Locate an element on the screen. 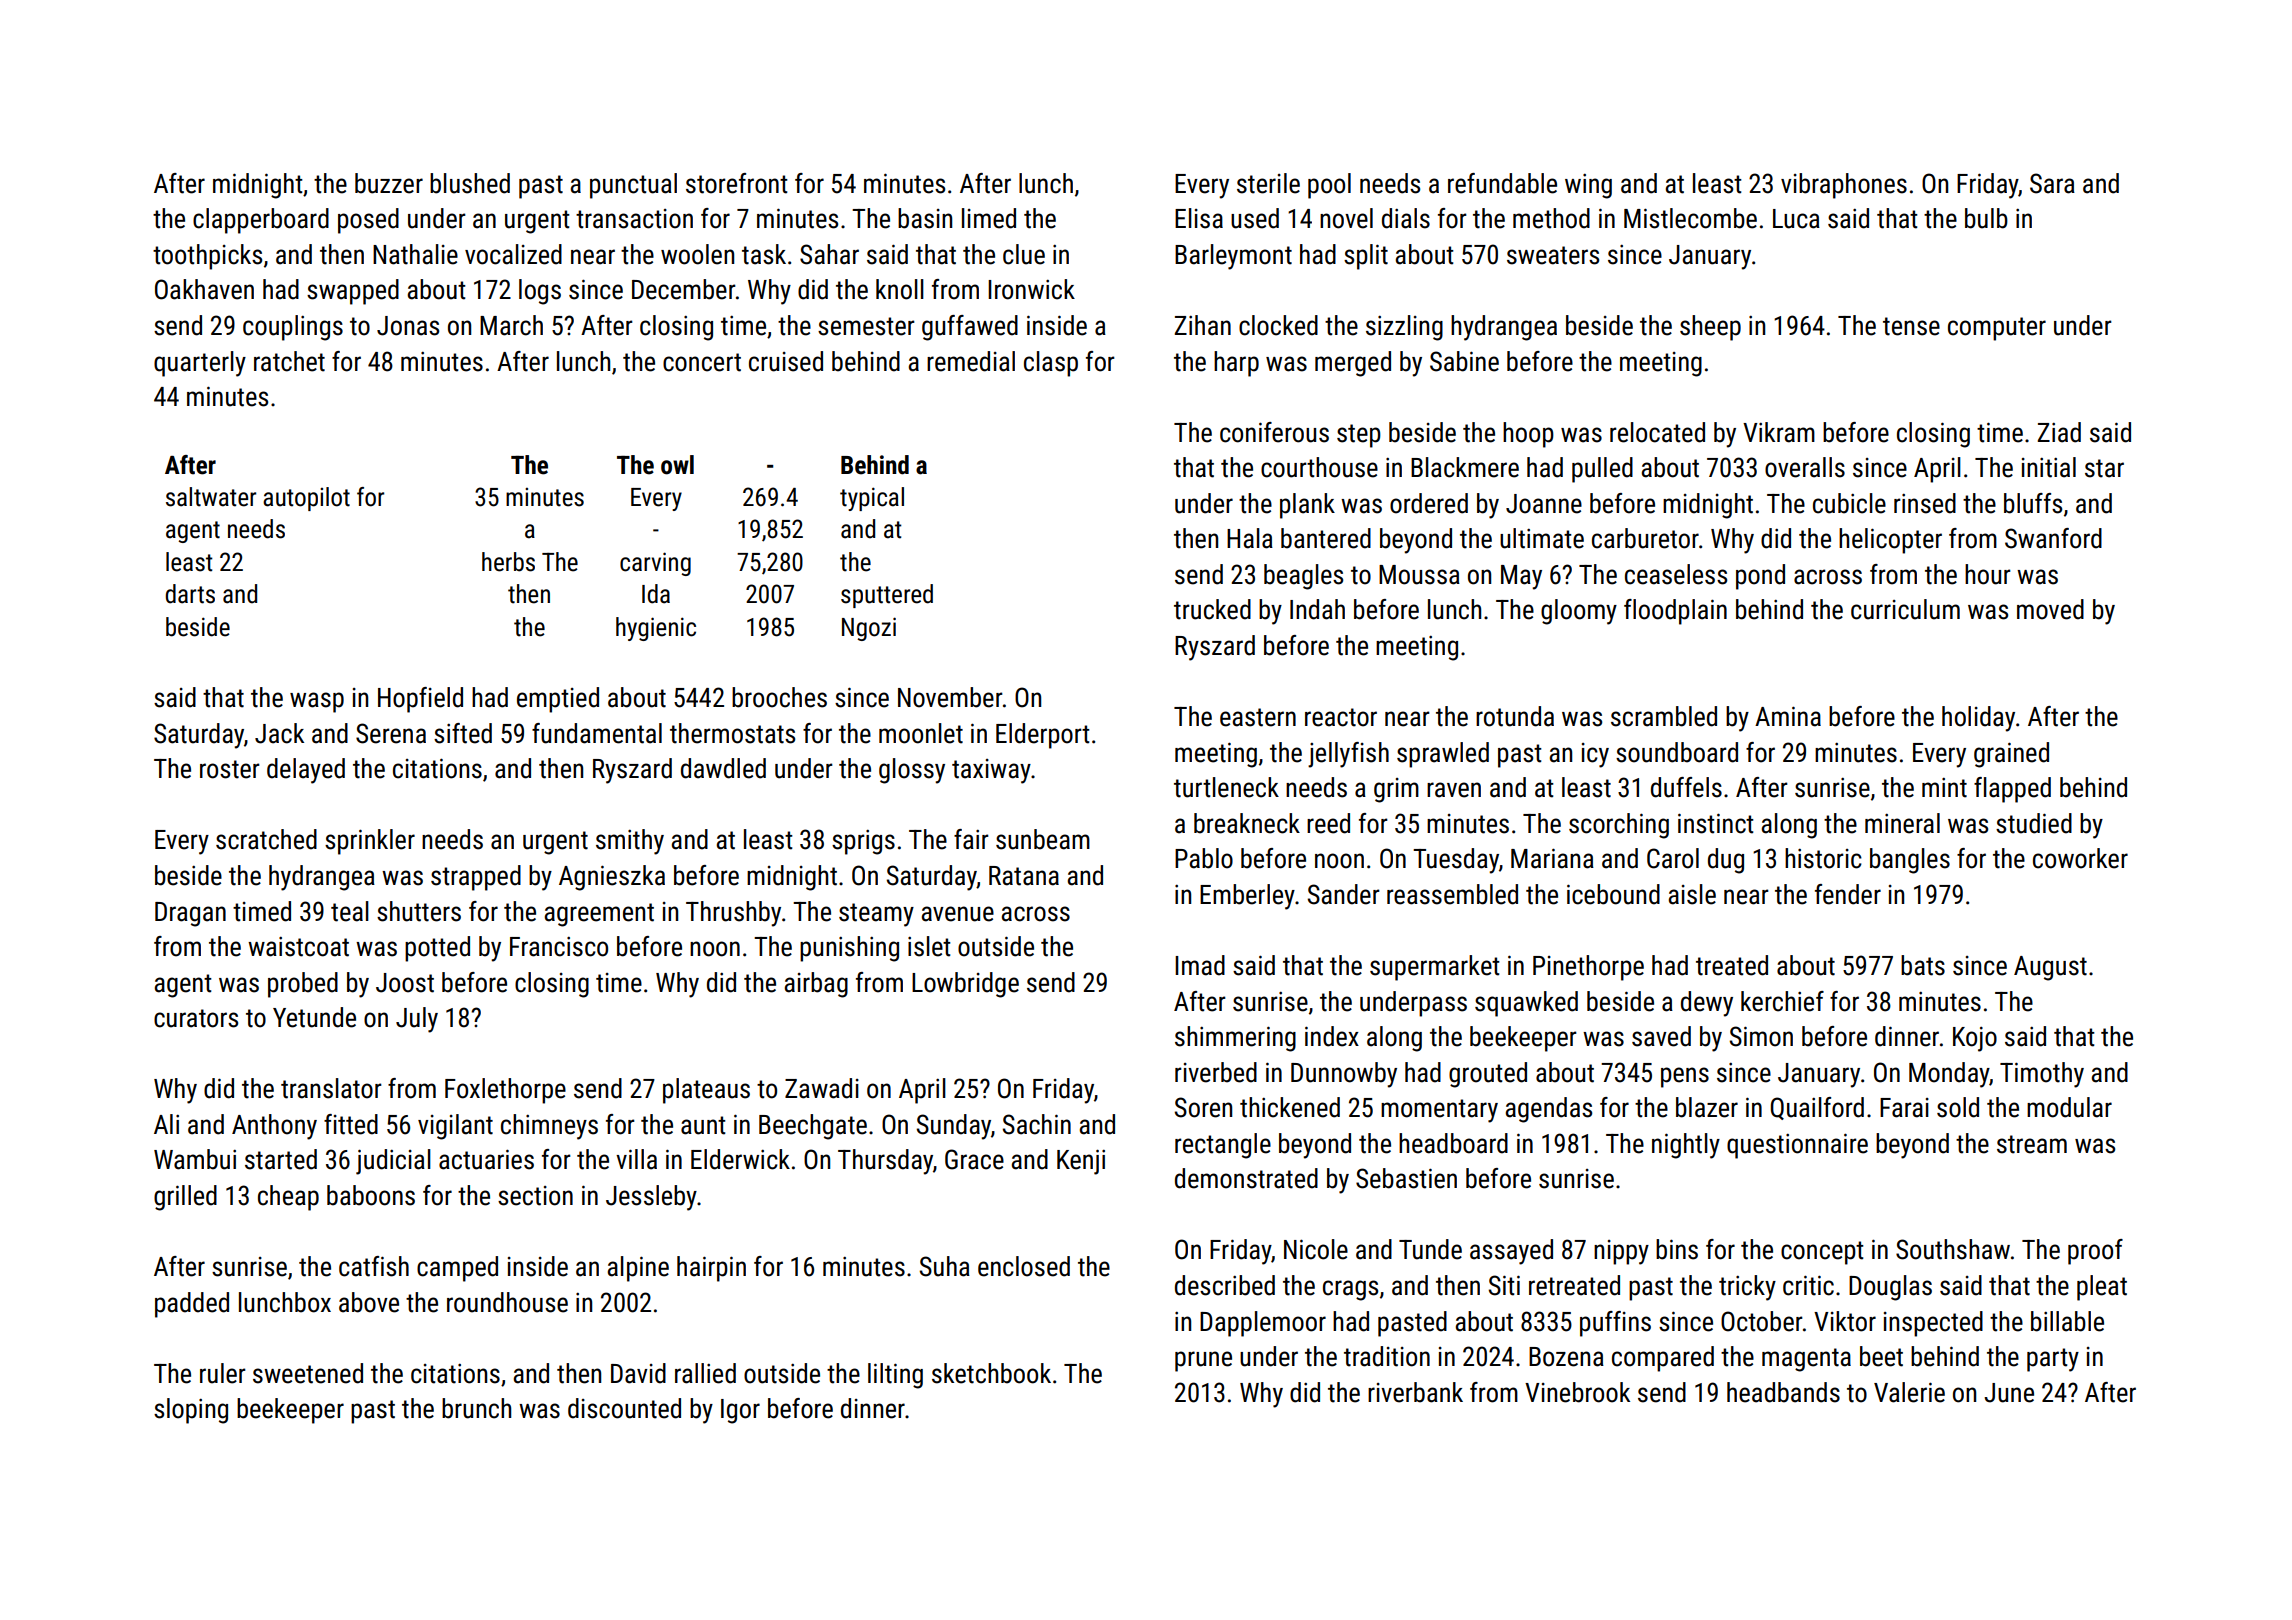 The image size is (2292, 1620). Mariana is located at coordinates (1552, 858).
